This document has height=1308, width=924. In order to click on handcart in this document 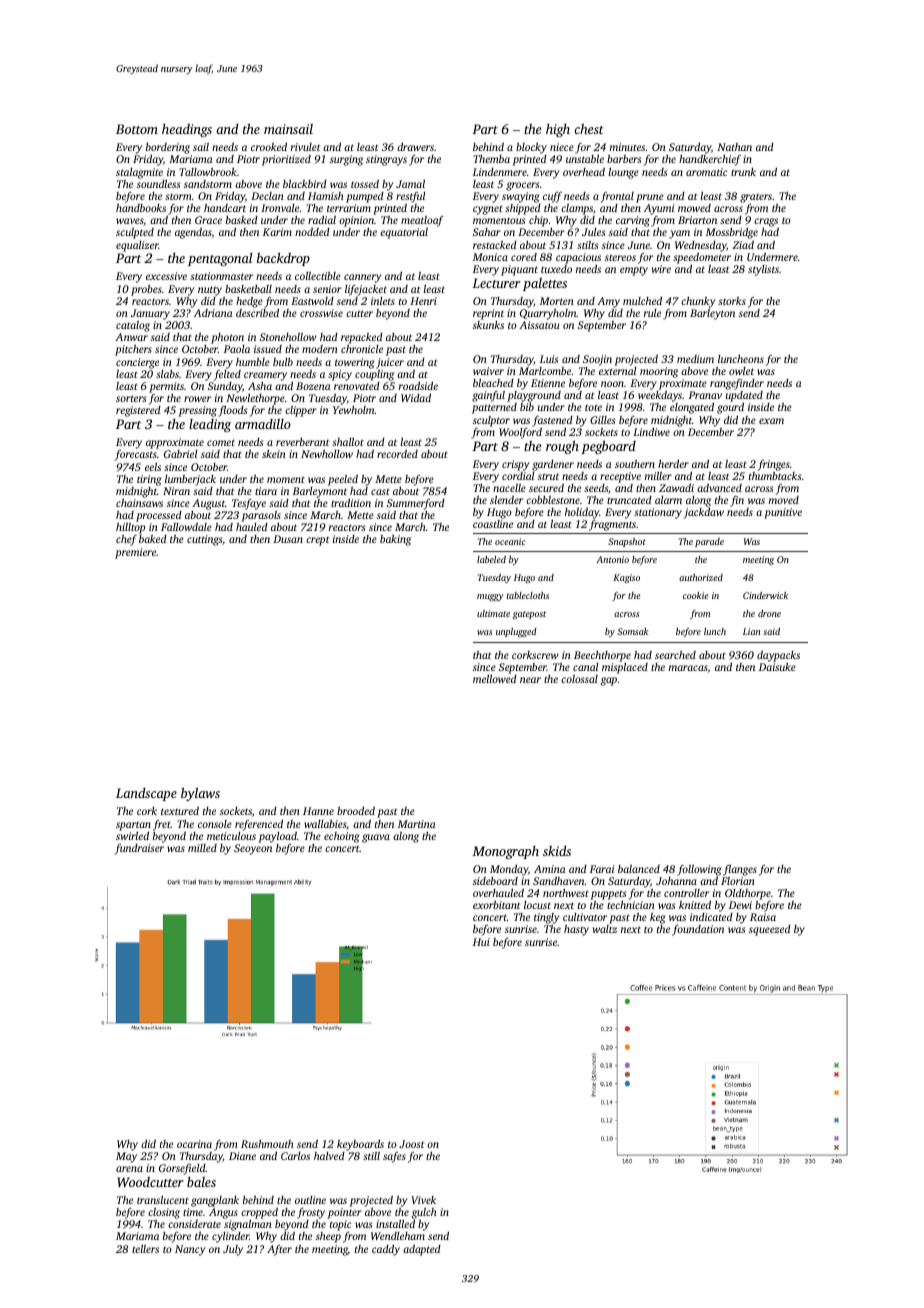, I will do `click(225, 208)`.
